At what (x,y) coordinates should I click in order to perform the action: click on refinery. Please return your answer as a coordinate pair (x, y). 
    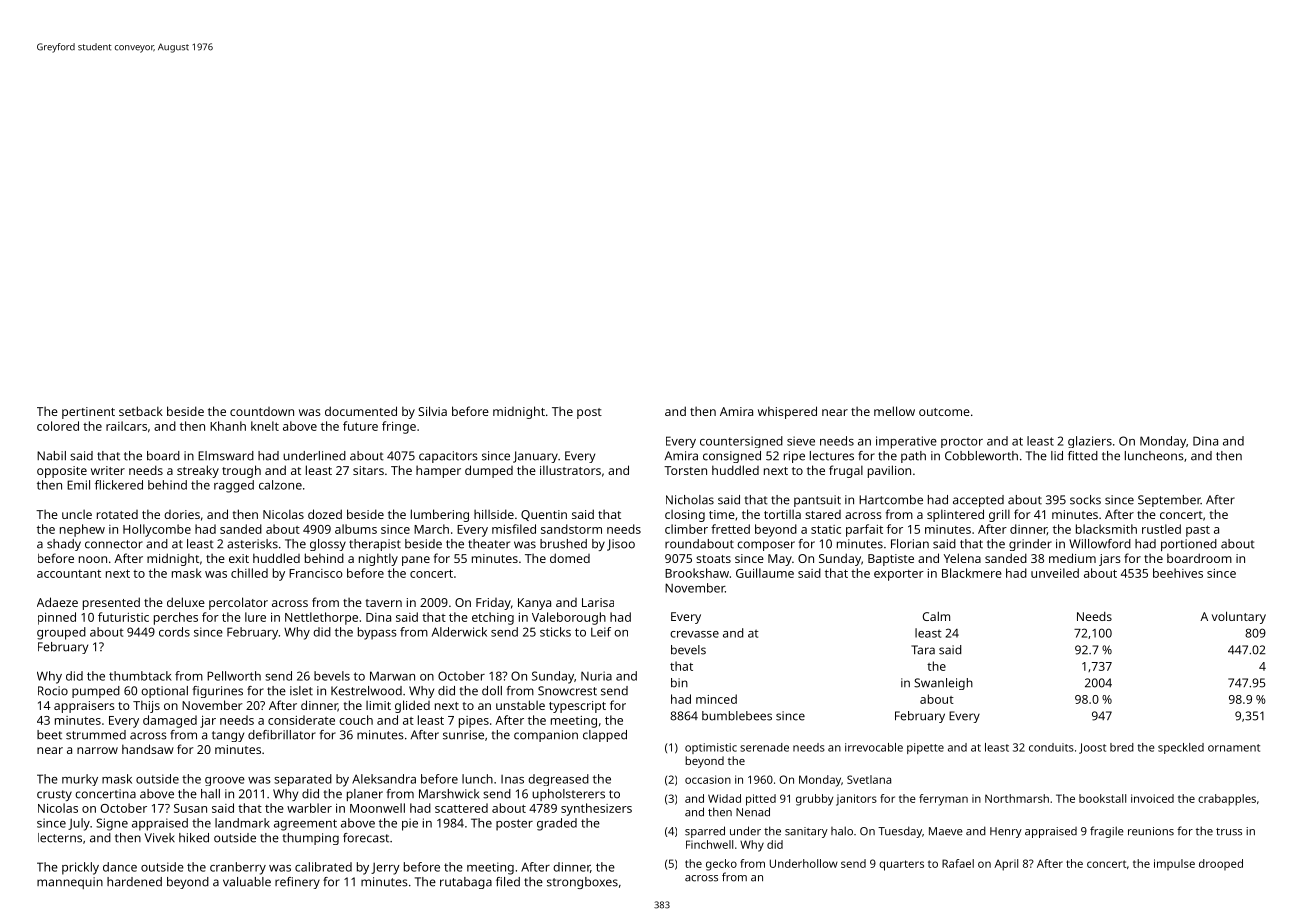
    Looking at the image, I should click on (297, 883).
